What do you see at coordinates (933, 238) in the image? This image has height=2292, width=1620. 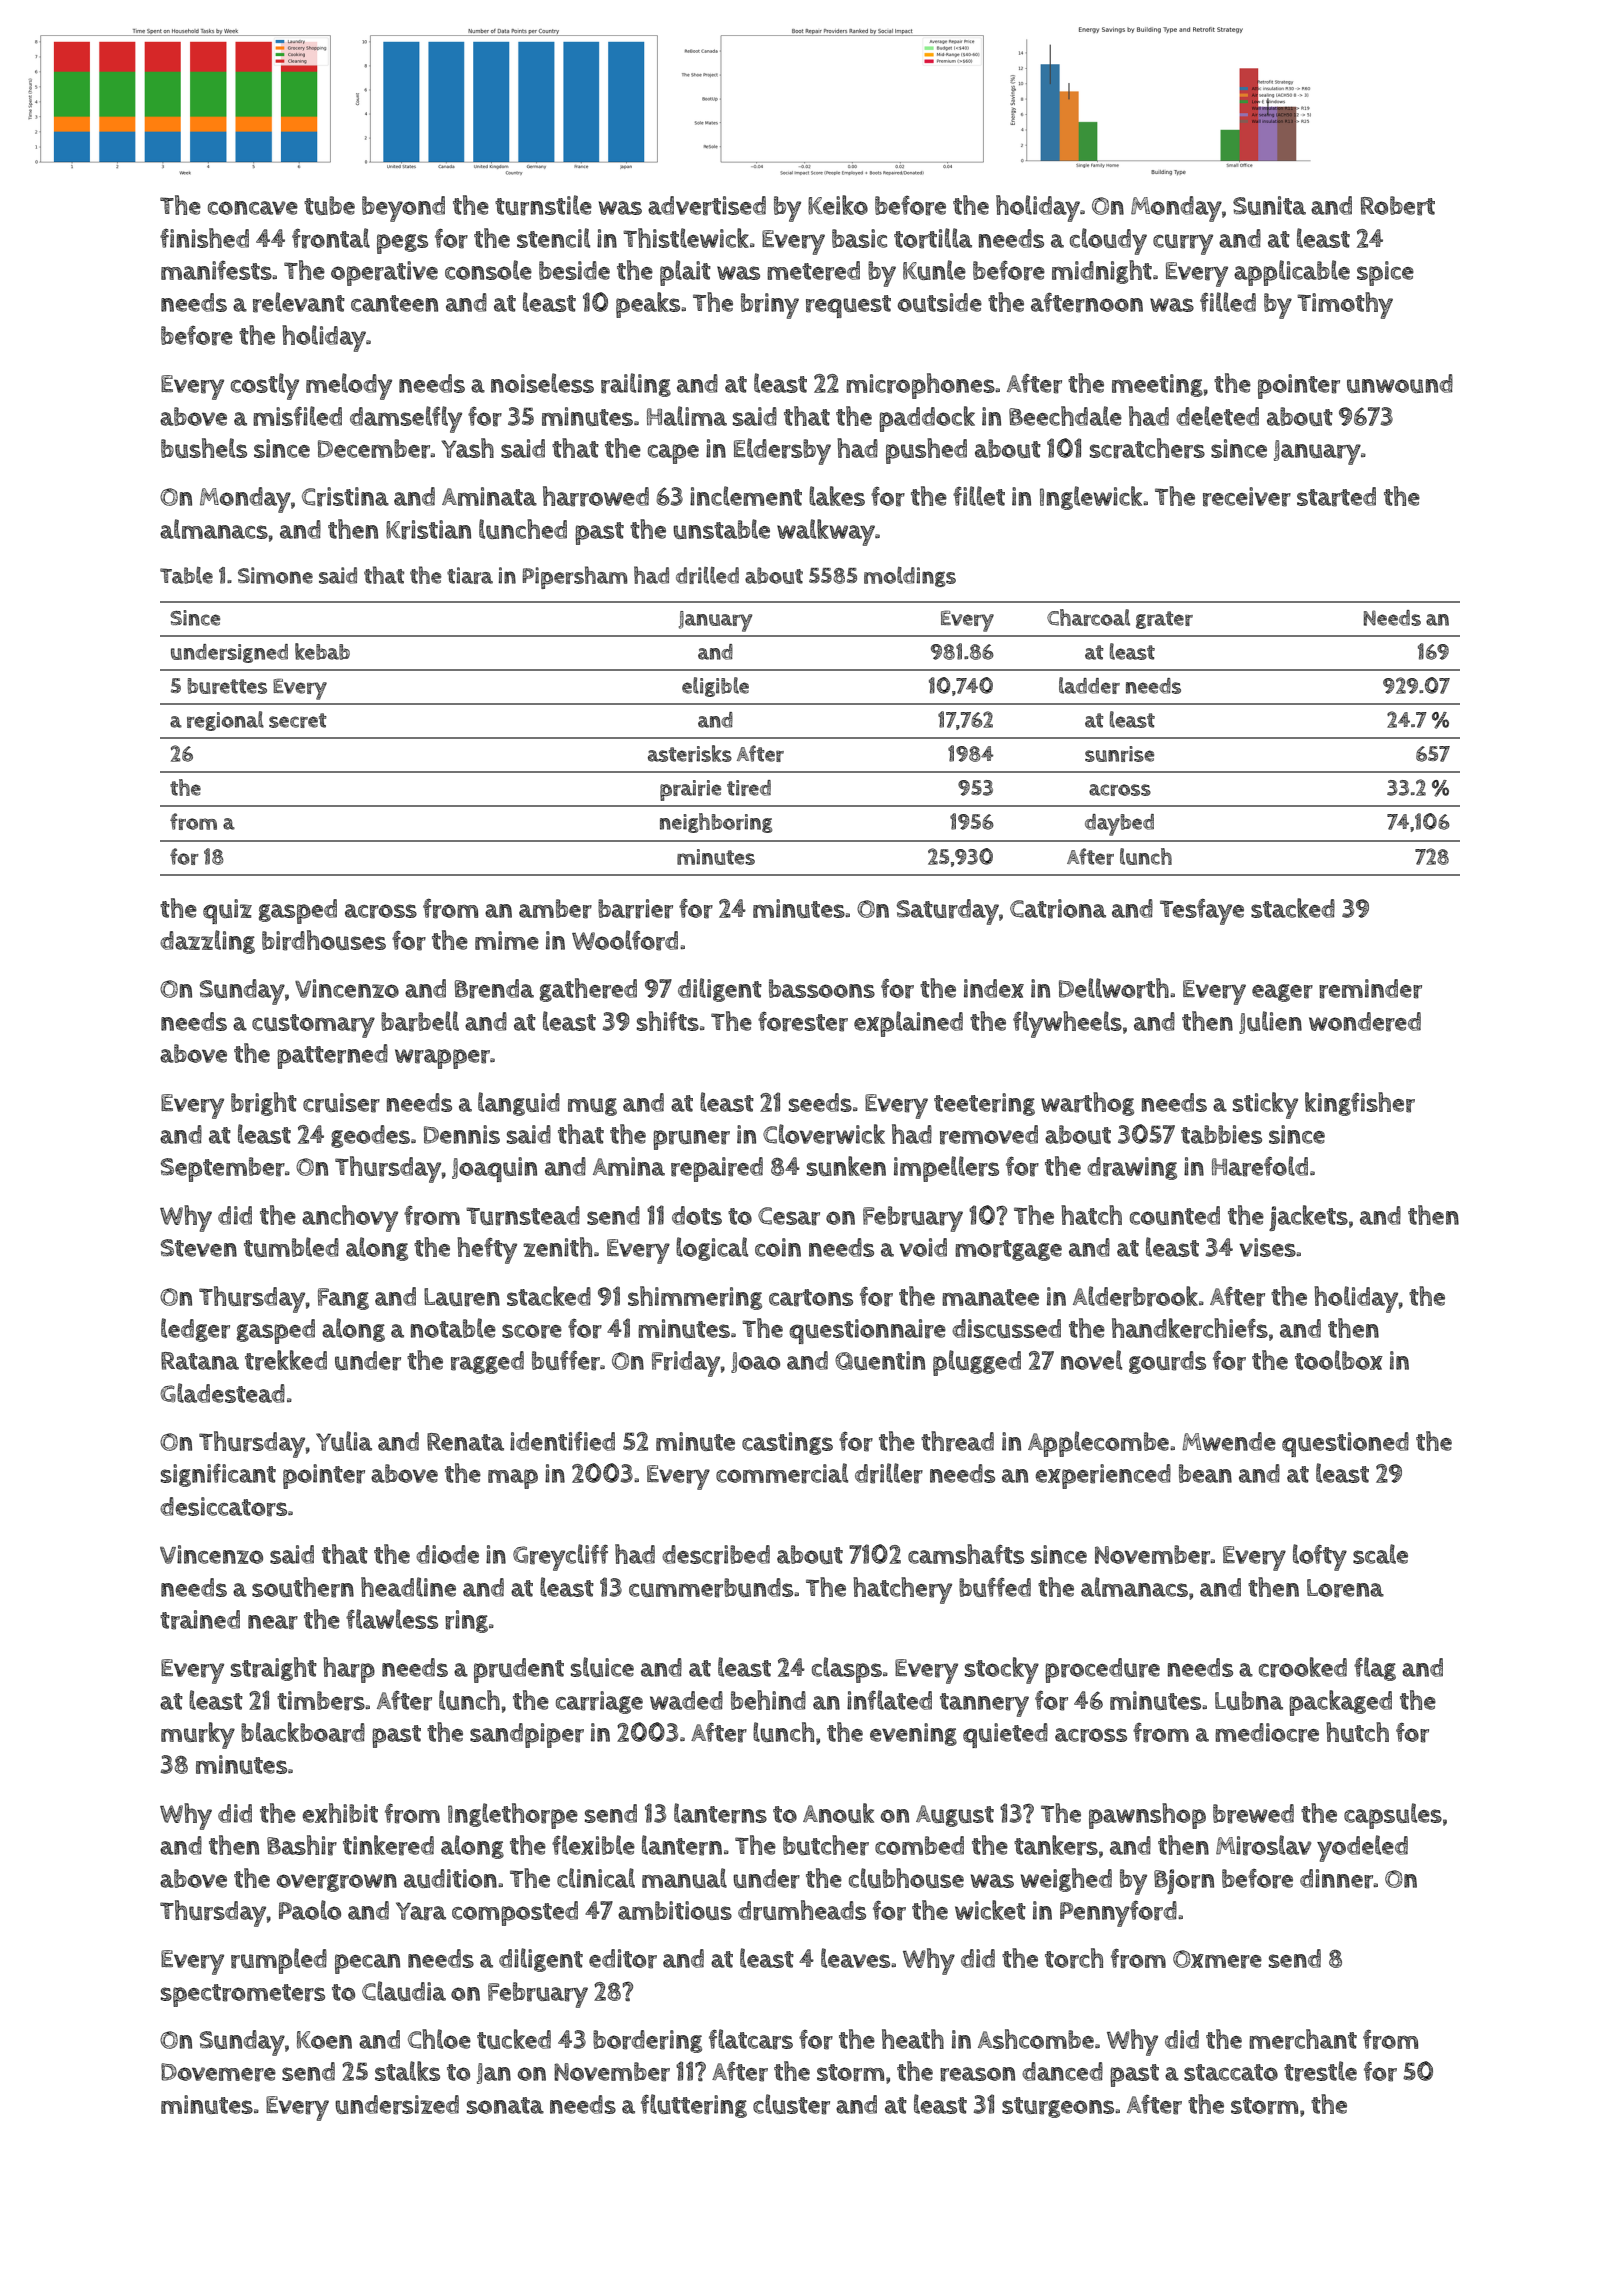 I see `tortilla` at bounding box center [933, 238].
